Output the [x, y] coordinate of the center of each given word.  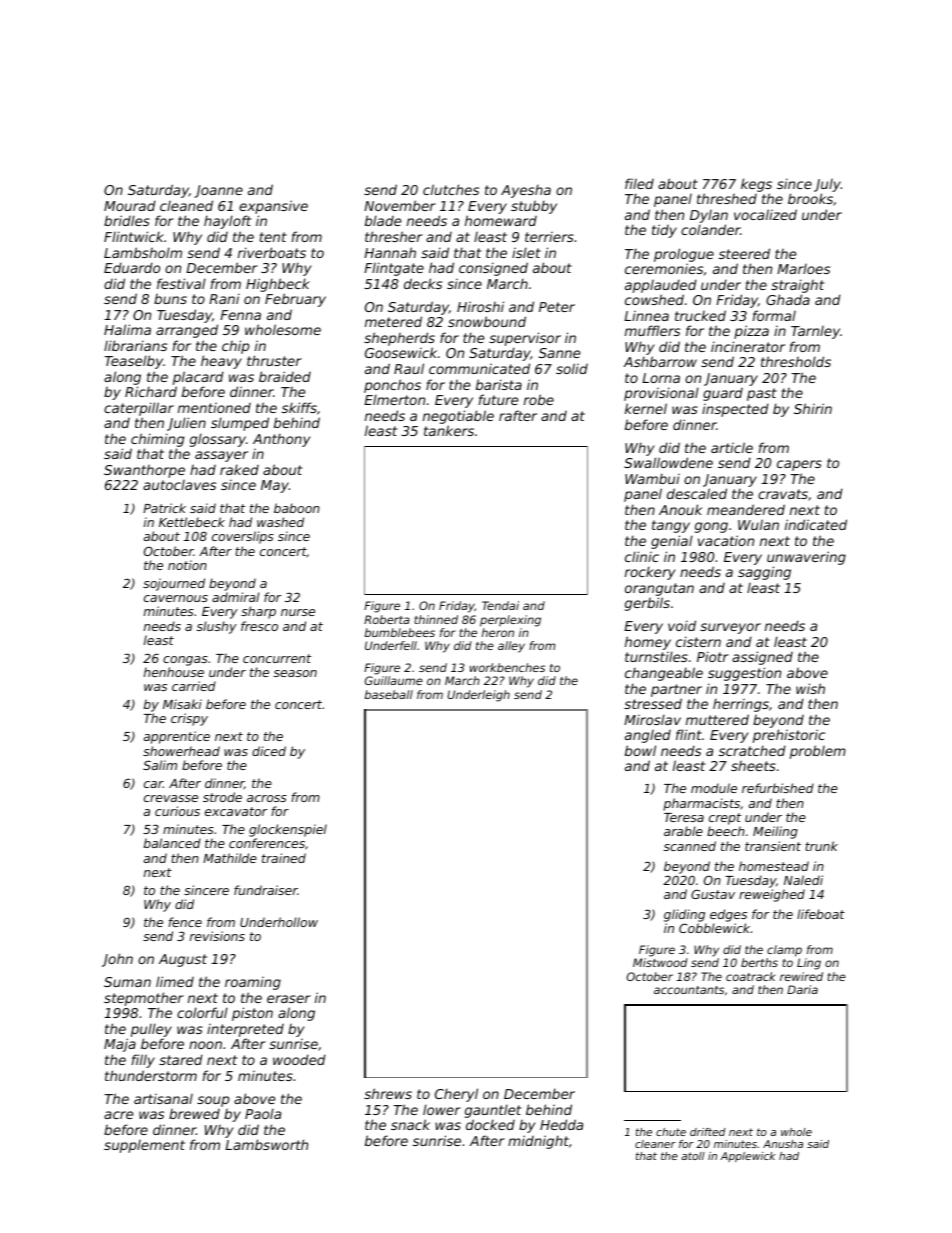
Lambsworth [266, 1144]
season [295, 673]
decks [423, 283]
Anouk [680, 509]
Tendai [500, 605]
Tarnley [815, 332]
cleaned [186, 205]
